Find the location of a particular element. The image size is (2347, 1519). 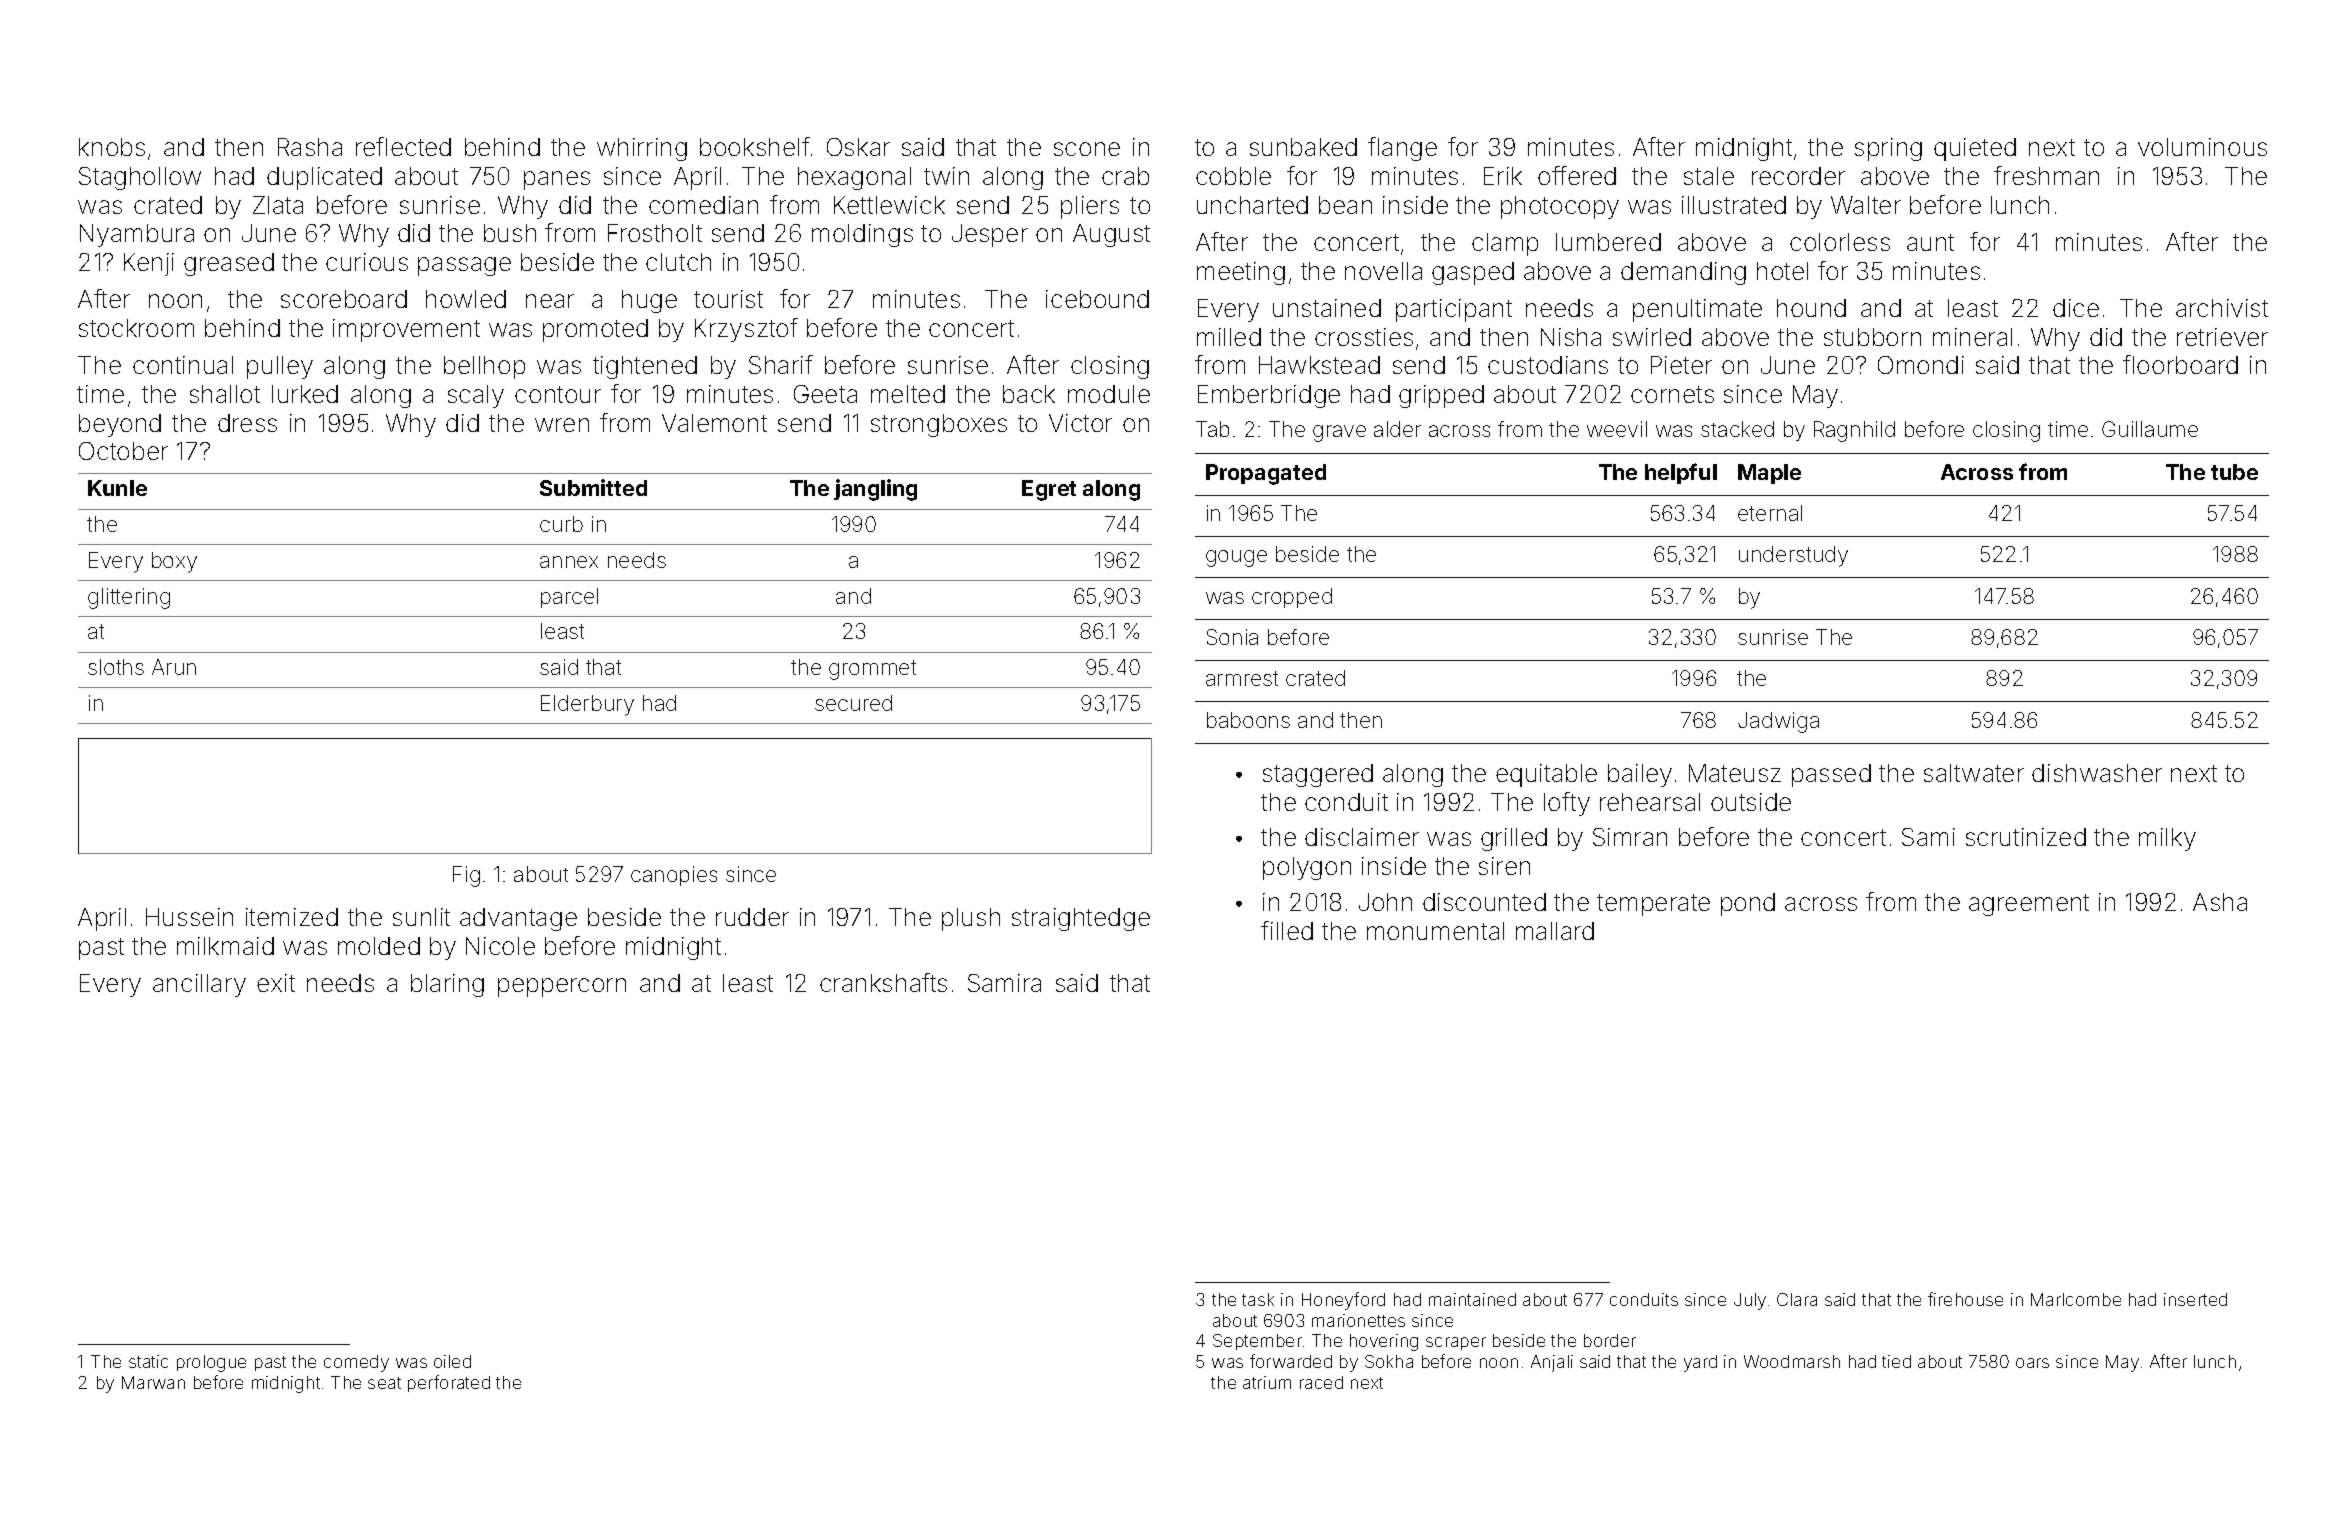

forwarded is located at coordinates (1291, 1361).
